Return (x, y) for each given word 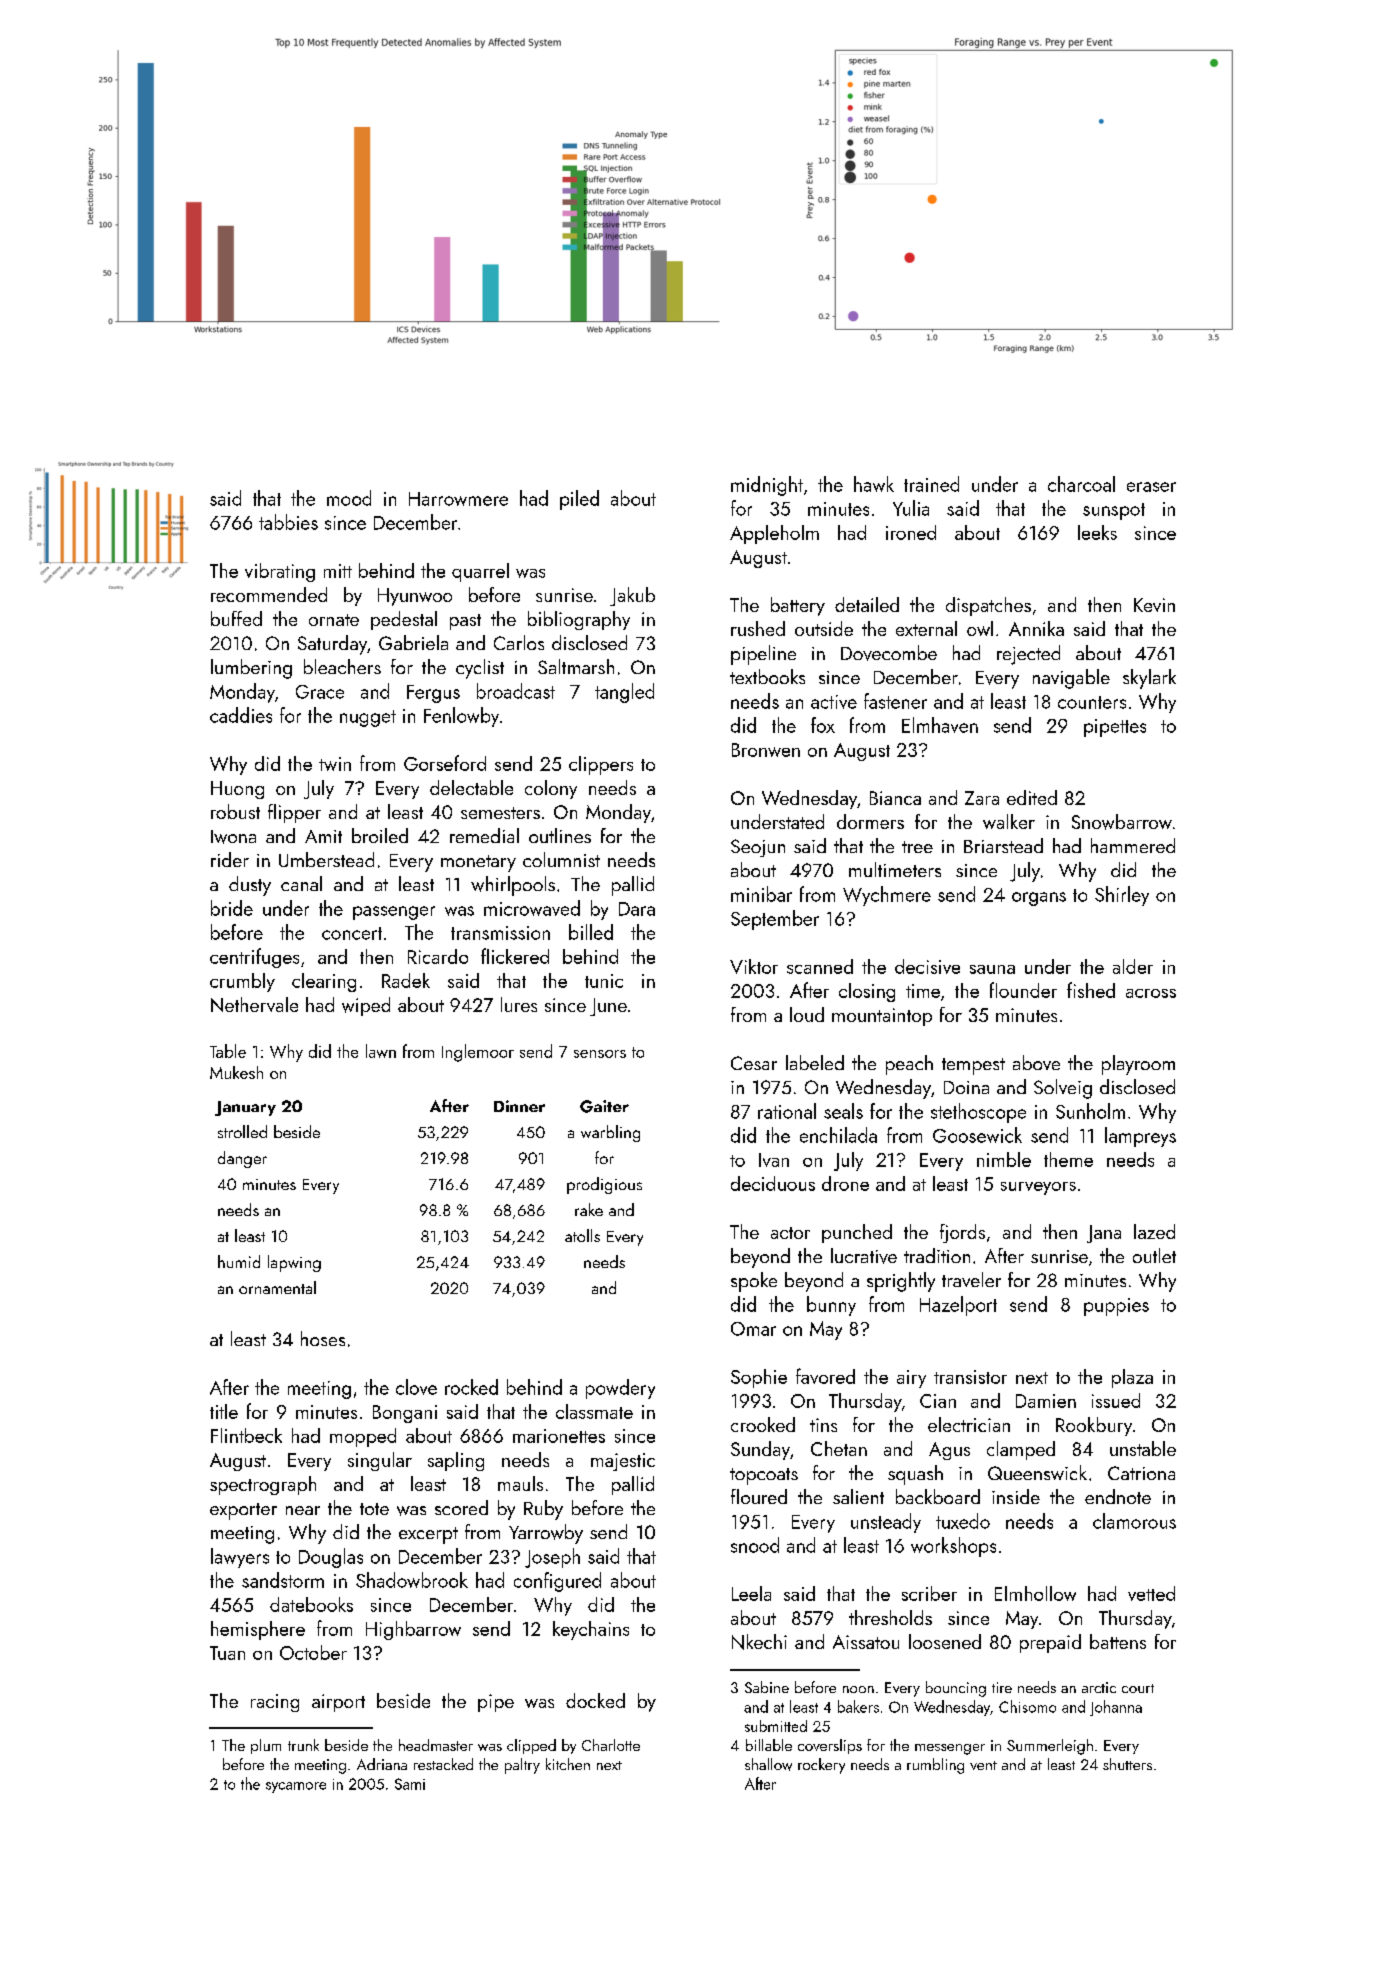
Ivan (774, 1160)
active (834, 702)
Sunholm (1090, 1111)
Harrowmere (458, 499)
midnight (767, 486)
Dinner (519, 1106)
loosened (945, 1641)
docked (595, 1700)
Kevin (1154, 605)
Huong (237, 790)
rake (589, 1209)
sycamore (296, 1787)
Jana (1104, 1234)
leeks (1097, 532)
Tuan (227, 1653)
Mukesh (236, 1072)
